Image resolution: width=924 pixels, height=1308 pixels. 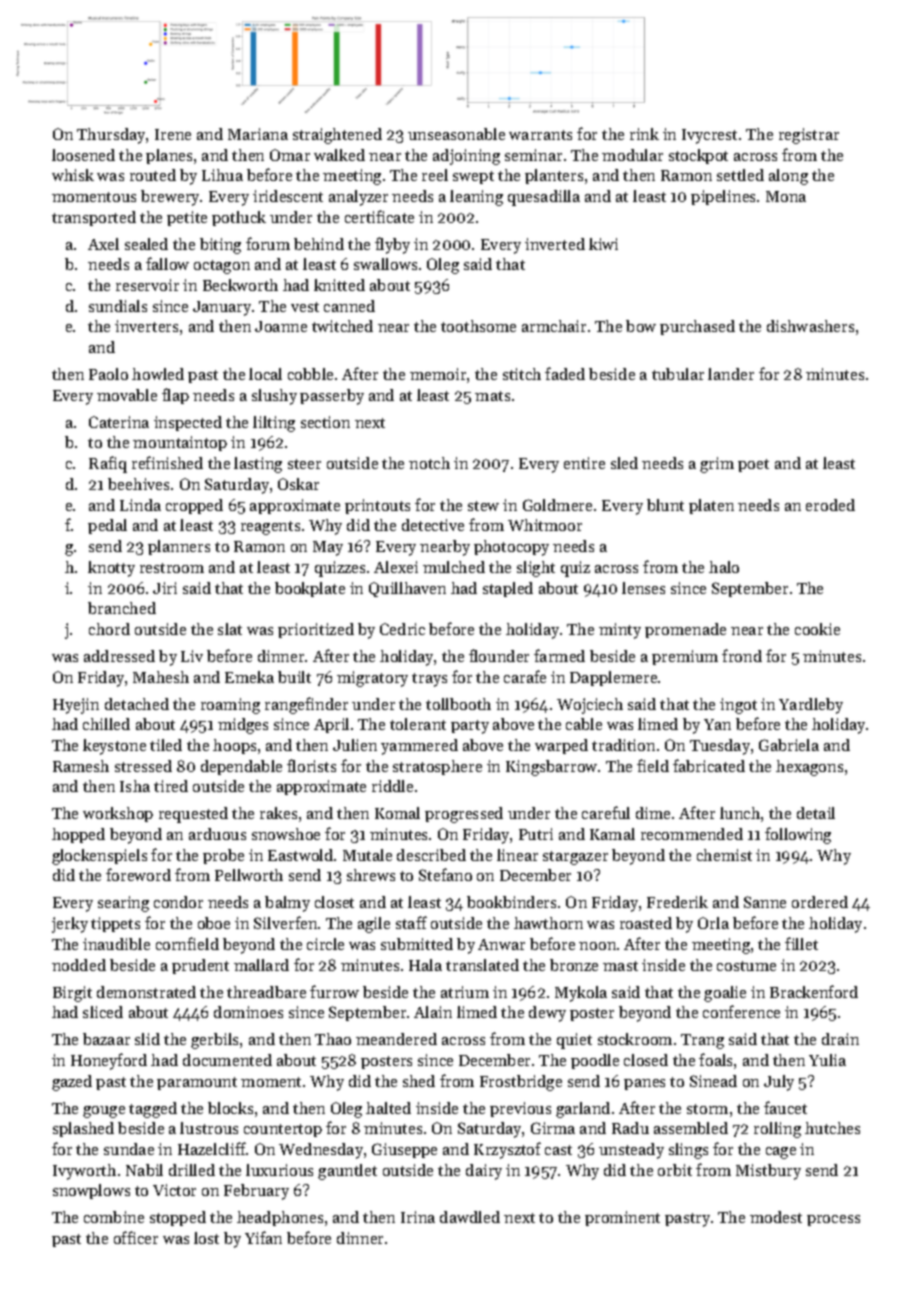 What do you see at coordinates (483, 506) in the screenshot?
I see `stew` at bounding box center [483, 506].
